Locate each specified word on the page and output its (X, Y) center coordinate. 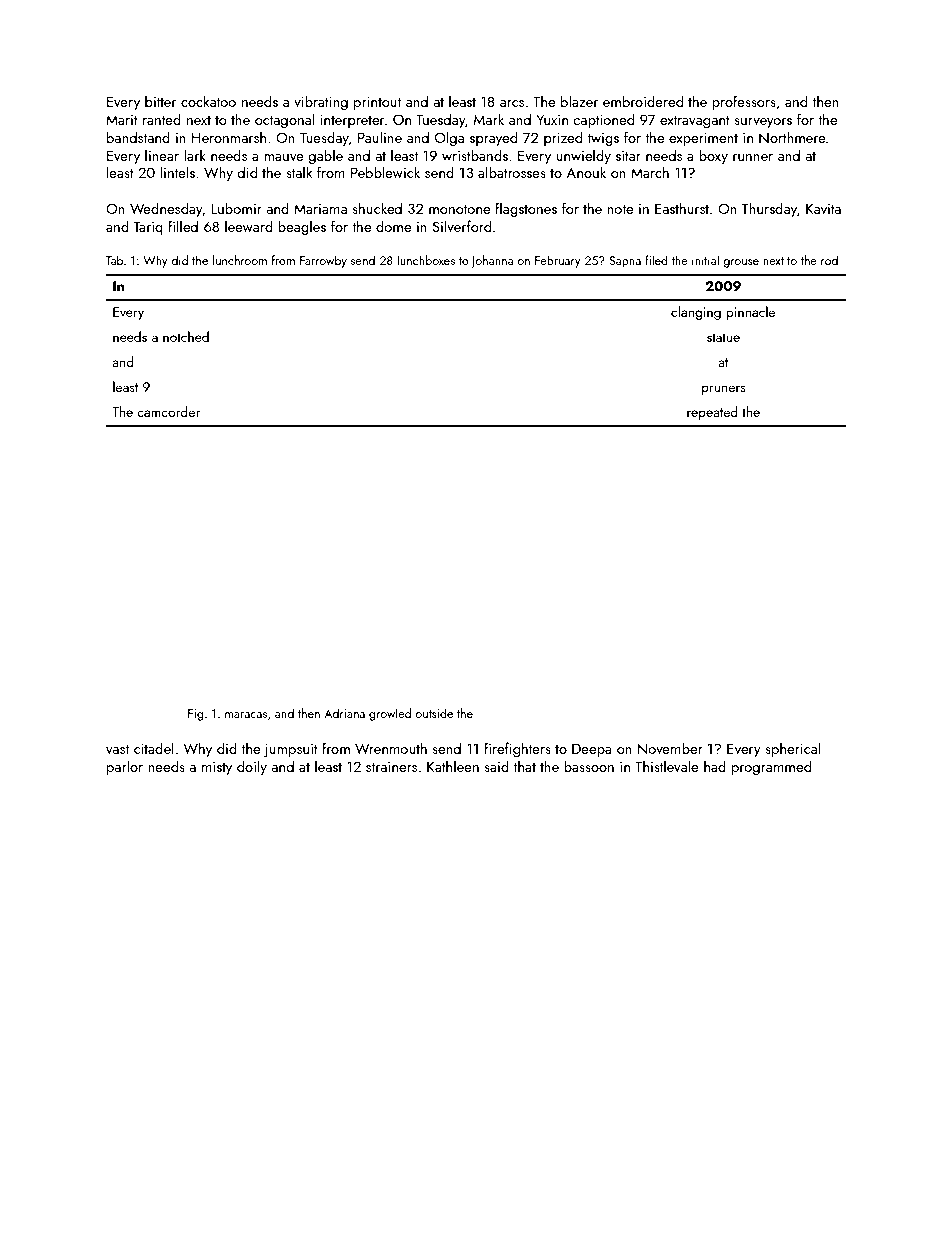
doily (252, 767)
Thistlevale (666, 766)
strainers (391, 766)
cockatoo (208, 101)
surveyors (763, 123)
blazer (579, 101)
